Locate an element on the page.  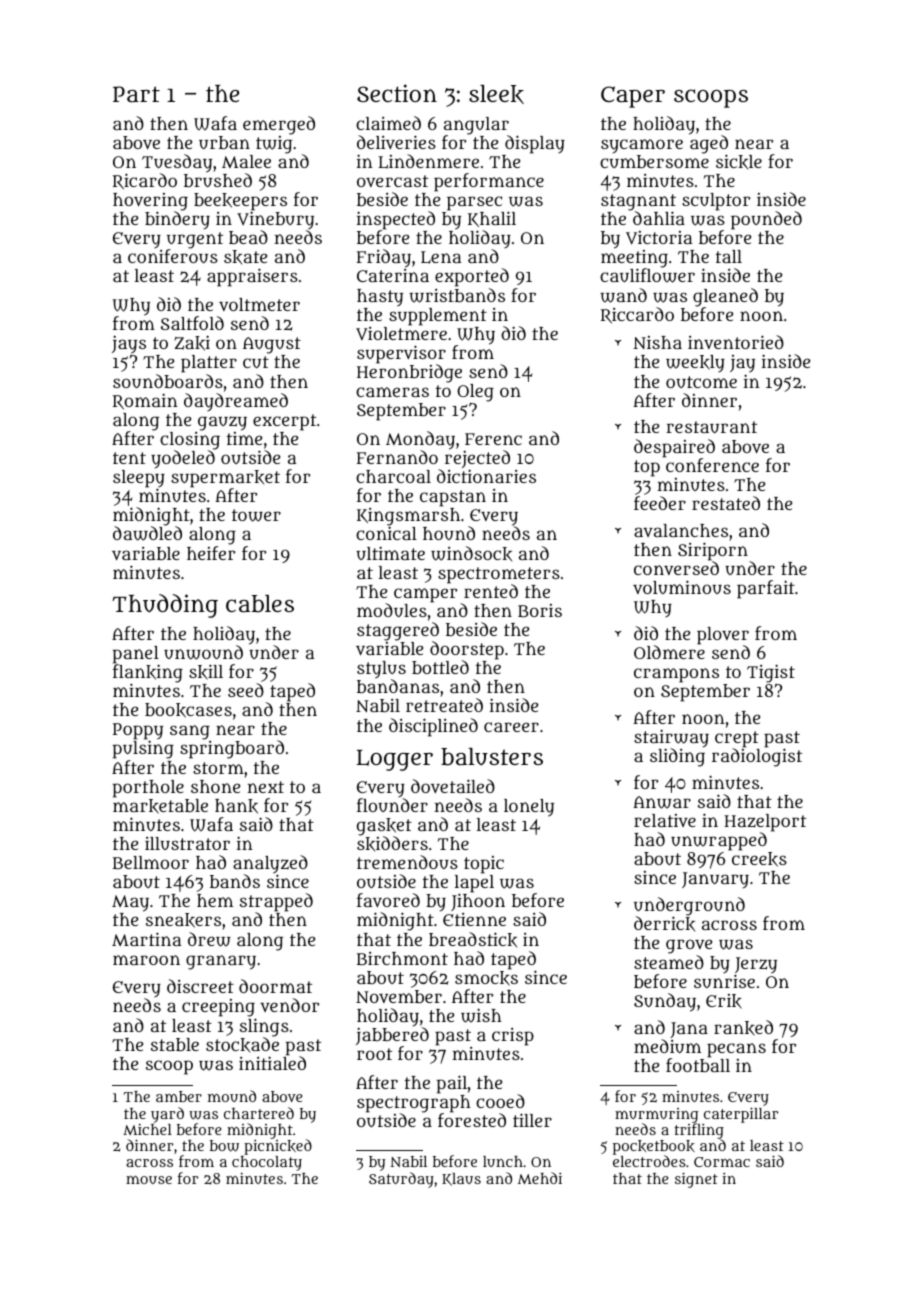
overcast is located at coordinates (392, 181).
